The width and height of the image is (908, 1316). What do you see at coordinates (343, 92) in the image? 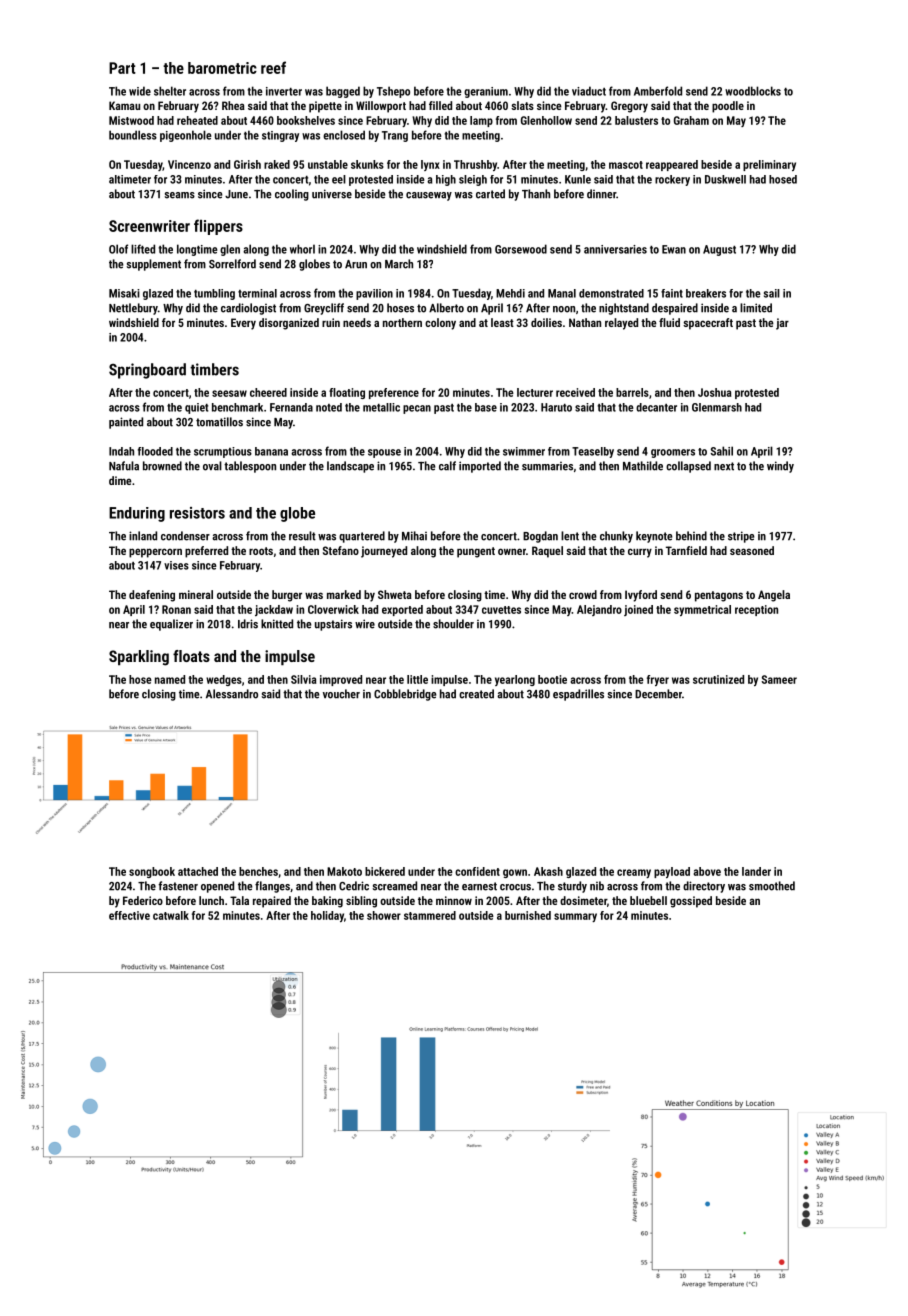
I see `bagged` at bounding box center [343, 92].
